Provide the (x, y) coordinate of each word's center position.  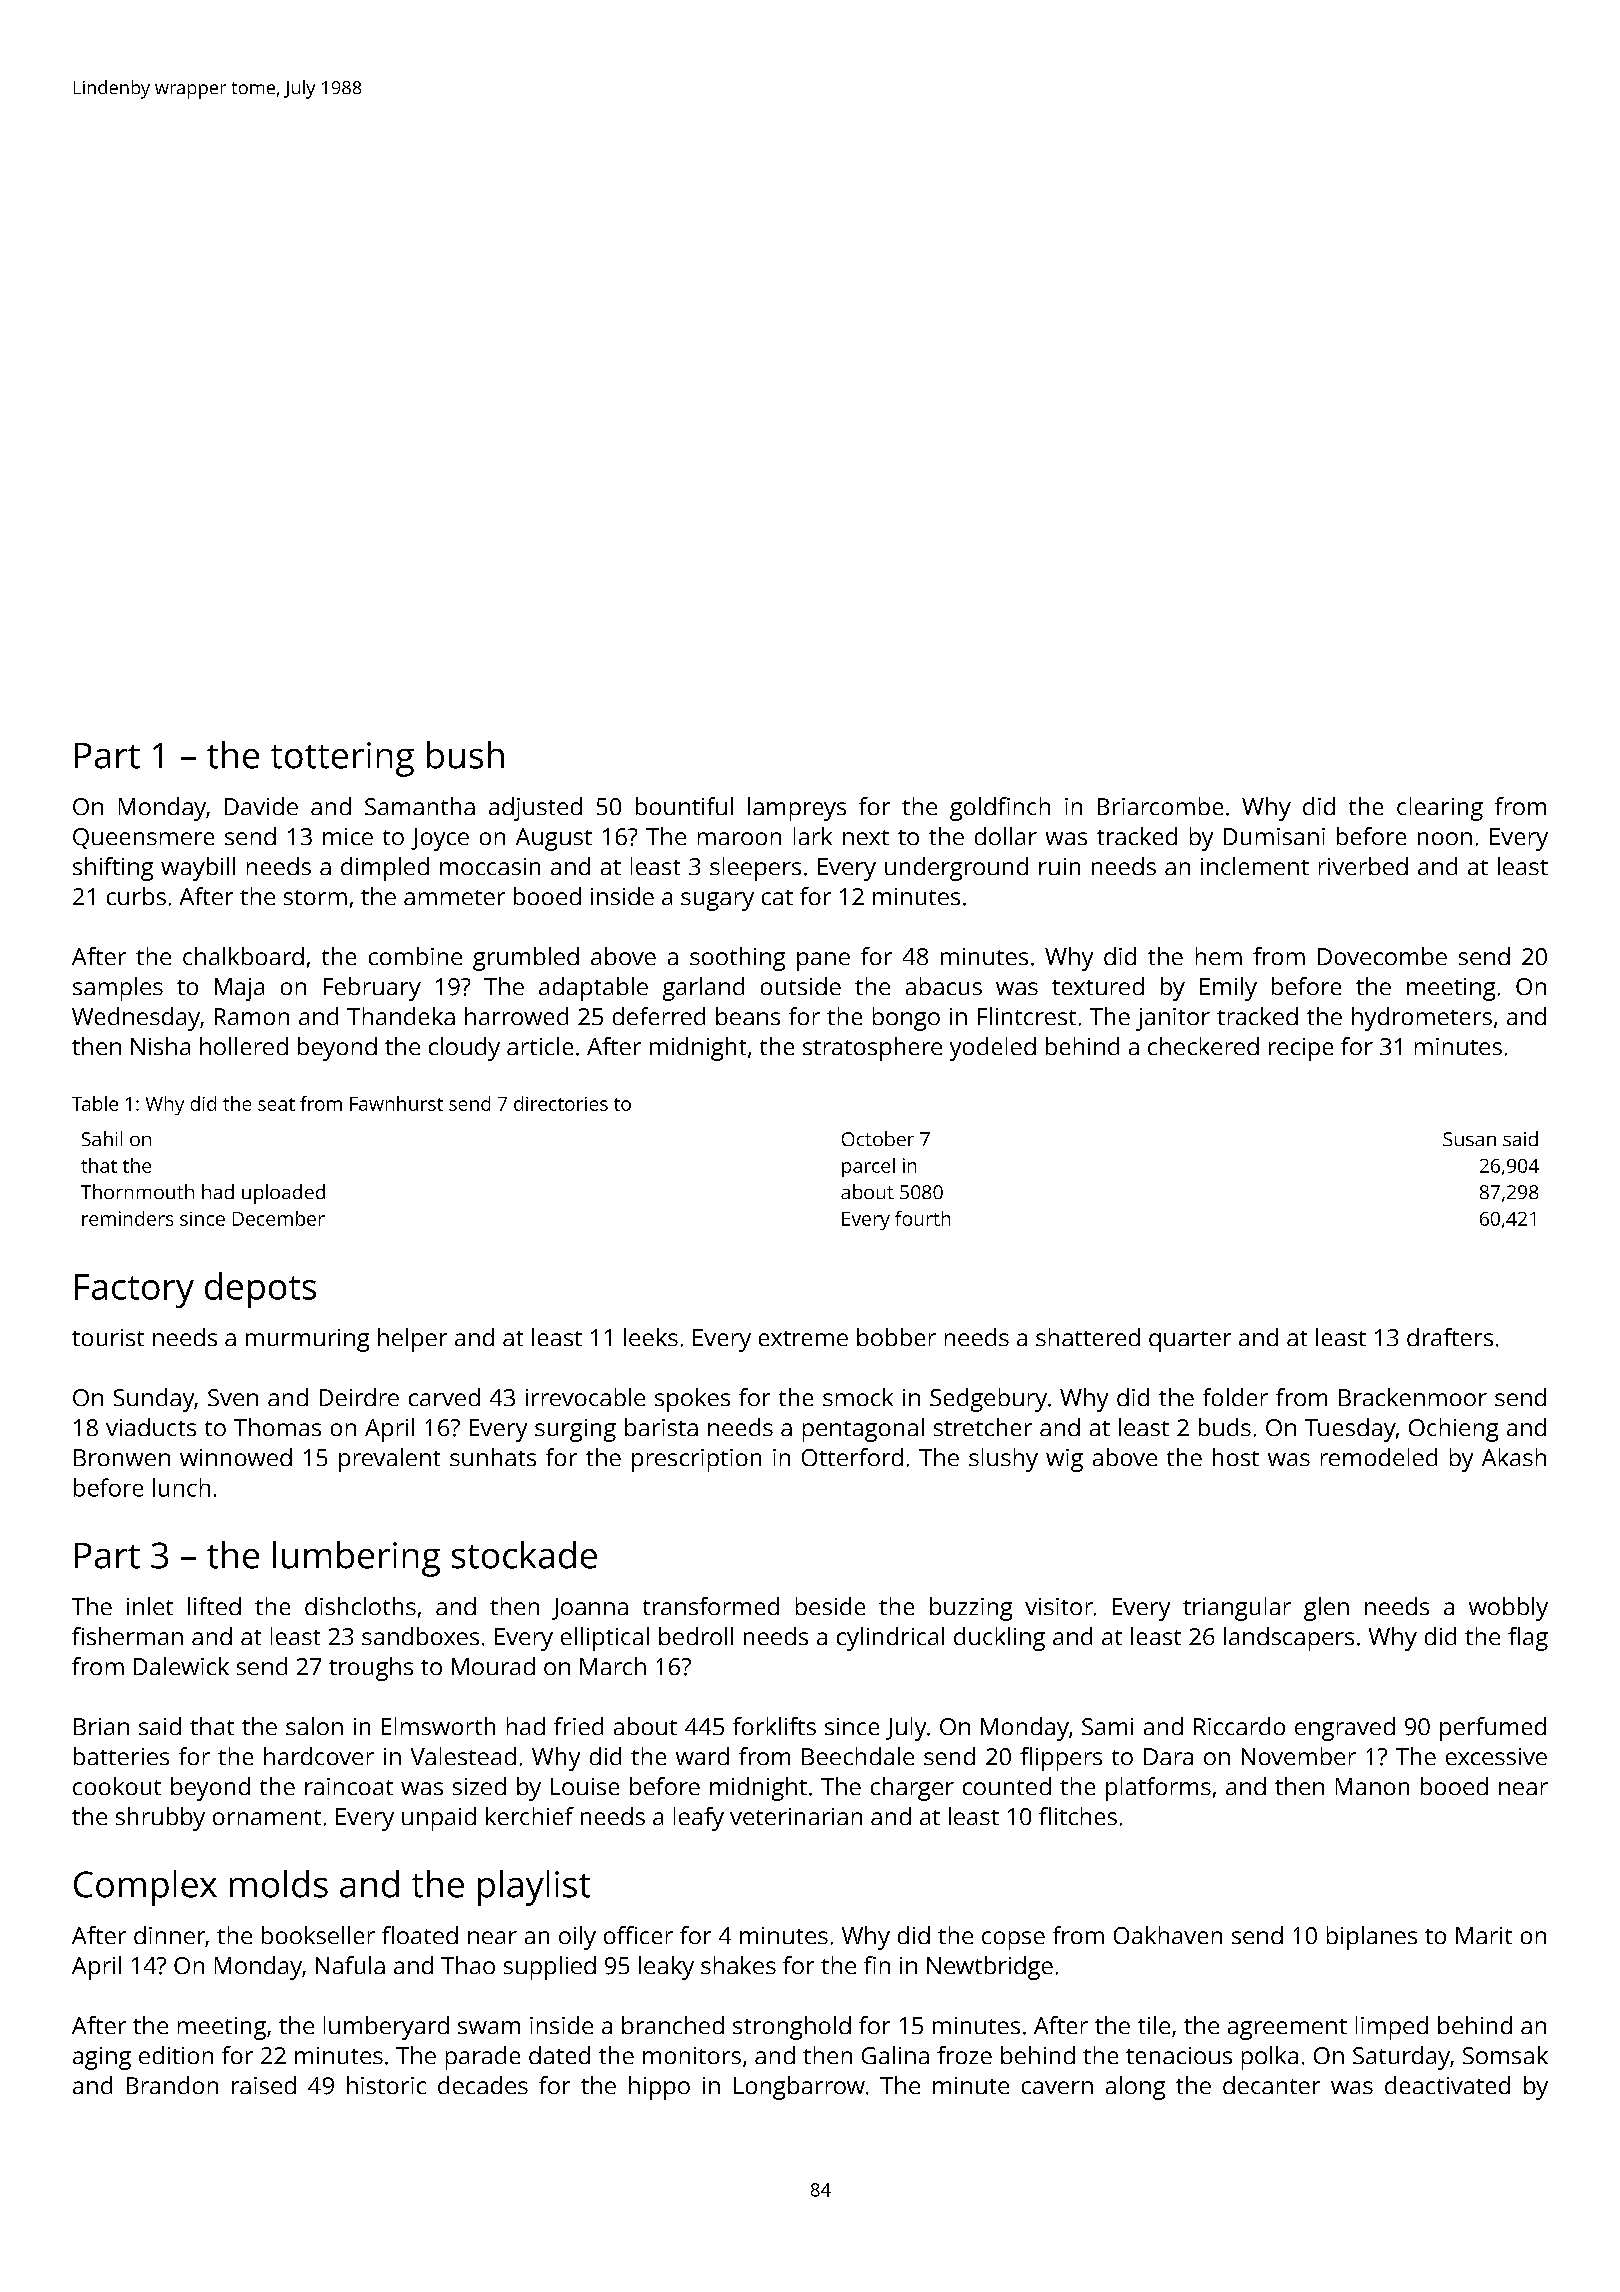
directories (561, 1103)
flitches (1078, 1816)
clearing (1440, 809)
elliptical (605, 1639)
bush (465, 755)
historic (386, 2085)
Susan (1469, 1139)
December (279, 1218)
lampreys (797, 809)
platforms (1158, 1789)
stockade (524, 1555)
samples (118, 989)
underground (956, 869)
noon (1445, 838)
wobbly (1508, 1609)
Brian (101, 1726)
